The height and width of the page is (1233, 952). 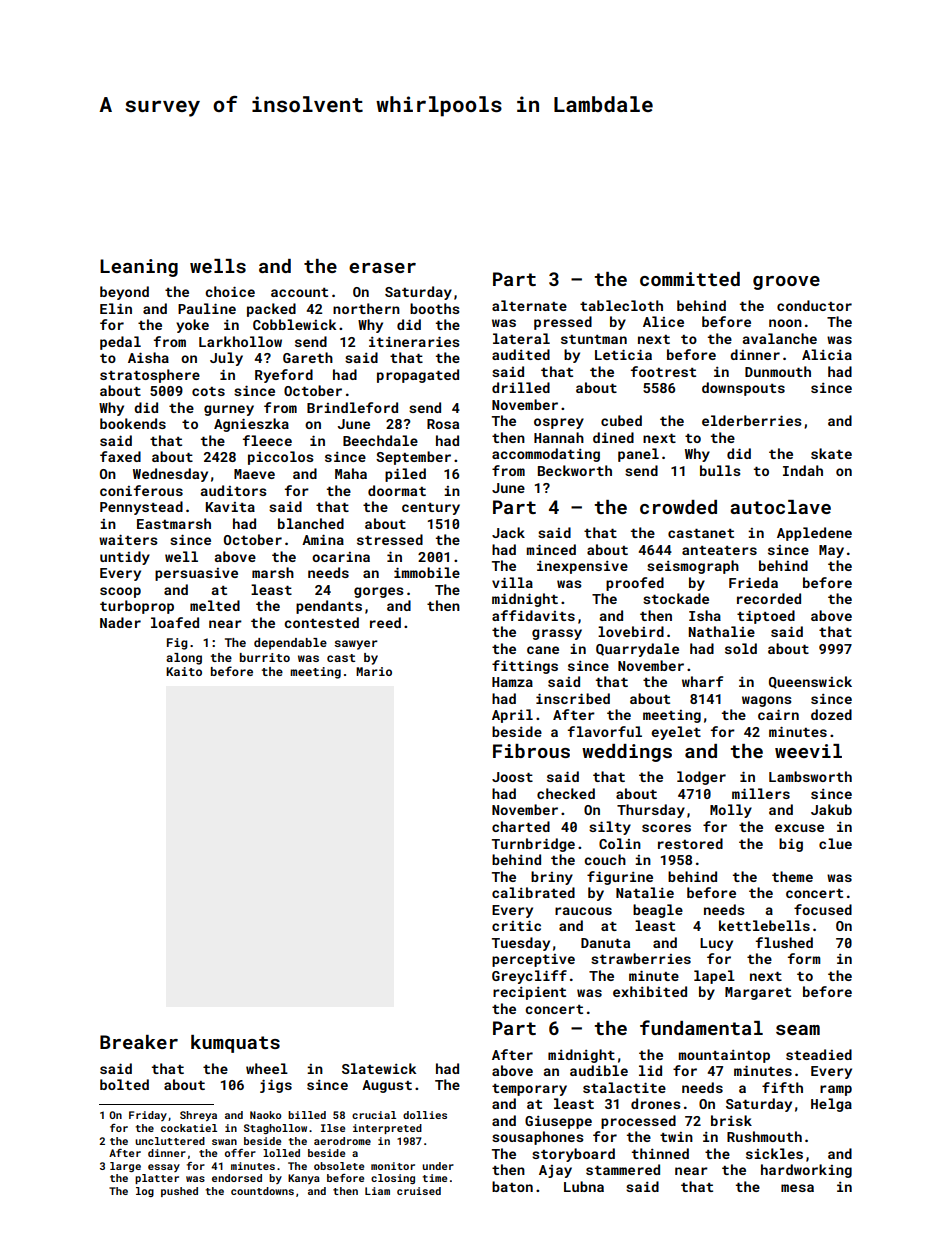 I want to click on perceptive, so click(x=533, y=960).
